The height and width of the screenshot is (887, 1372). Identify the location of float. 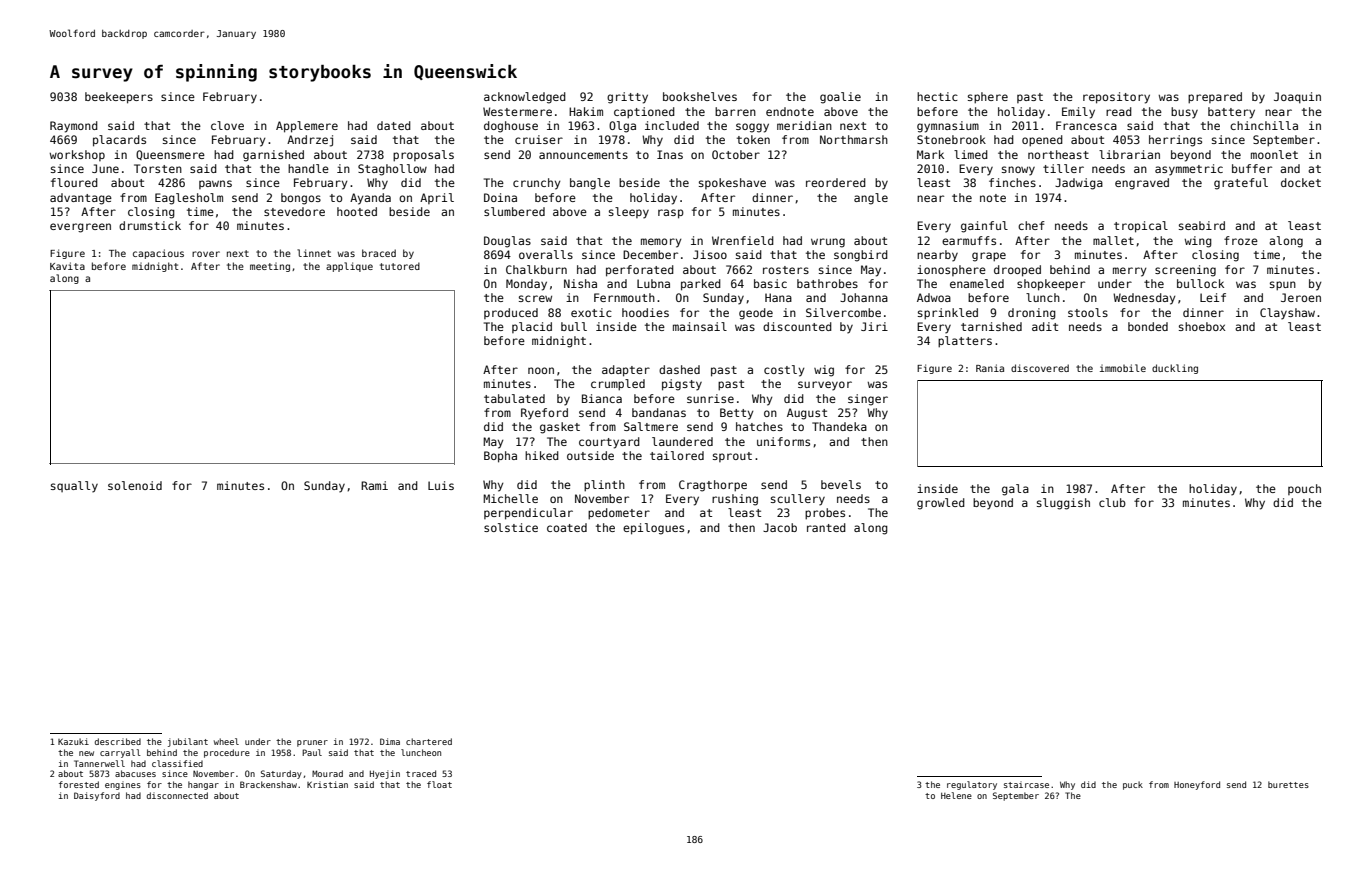
(439, 784).
